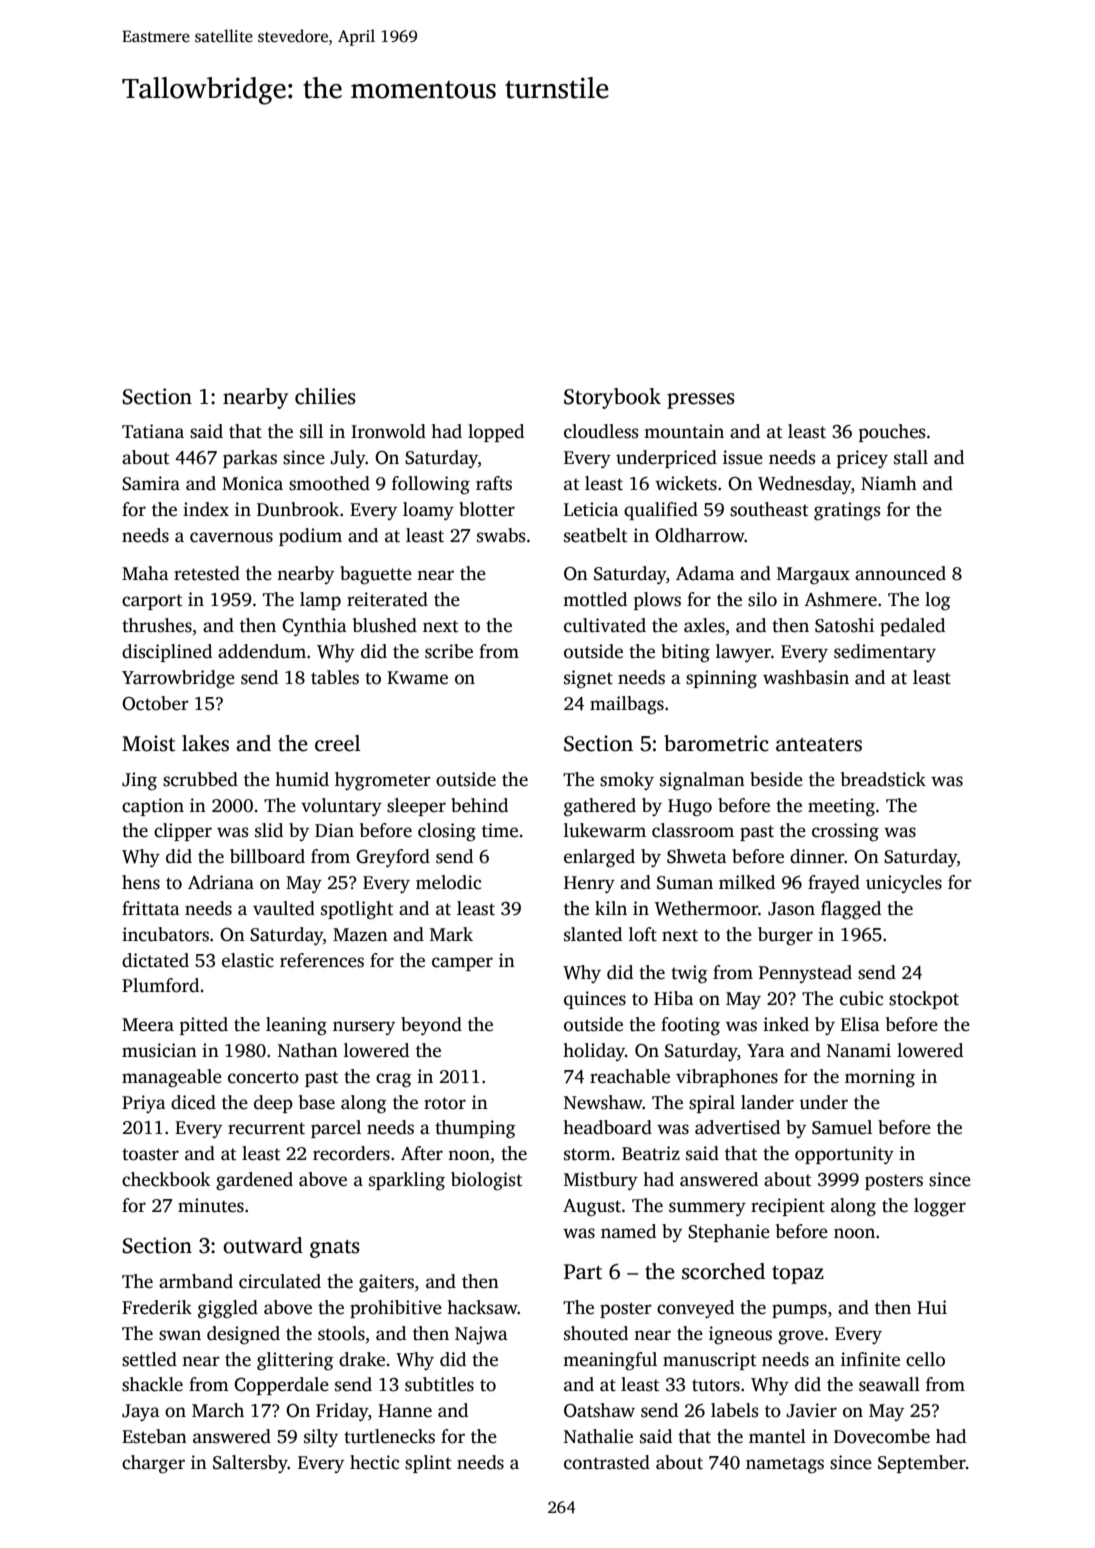 The width and height of the screenshot is (1095, 1548). I want to click on stockpot, so click(924, 1000).
